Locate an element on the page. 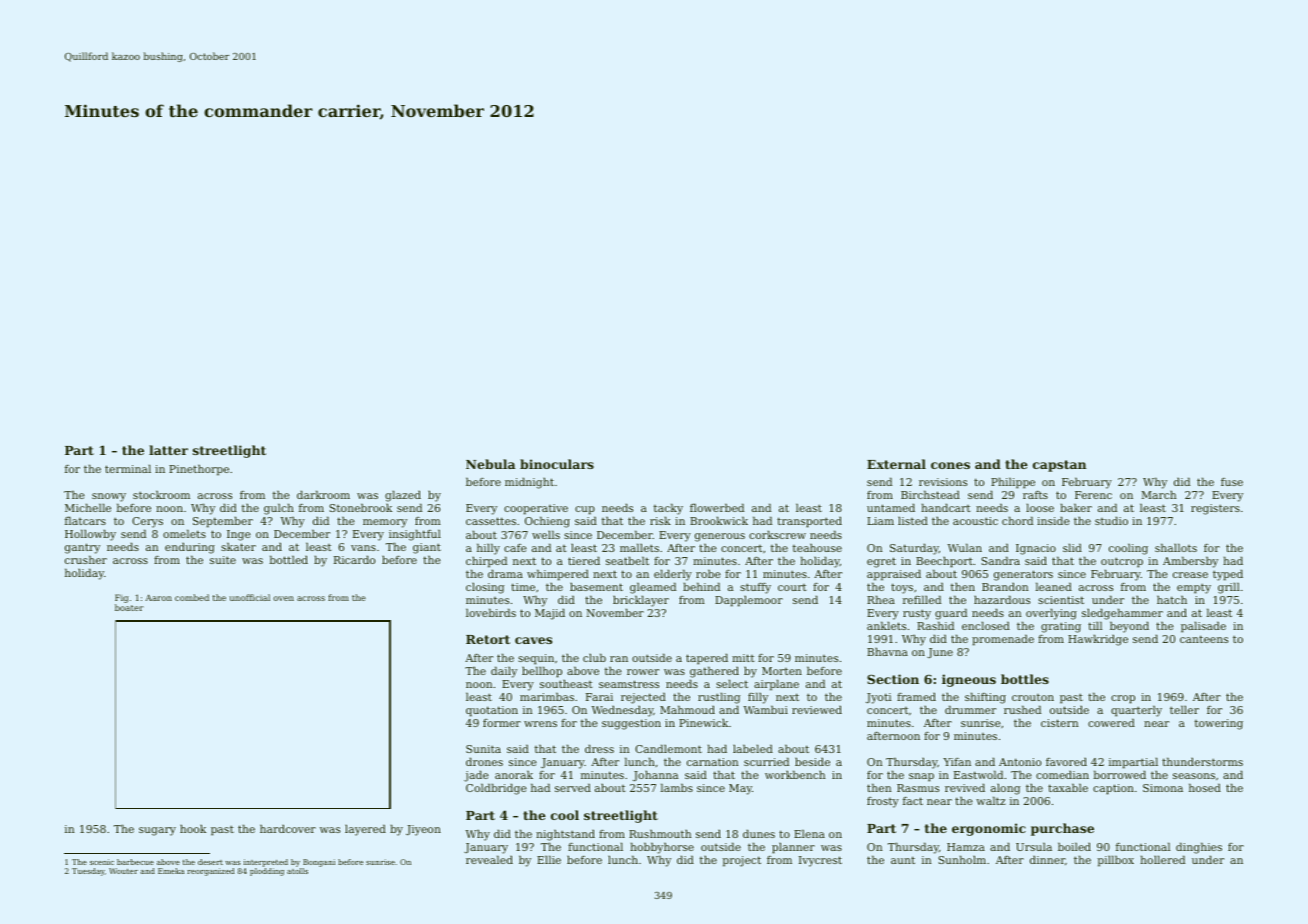 Image resolution: width=1308 pixels, height=924 pixels. daily is located at coordinates (504, 672).
